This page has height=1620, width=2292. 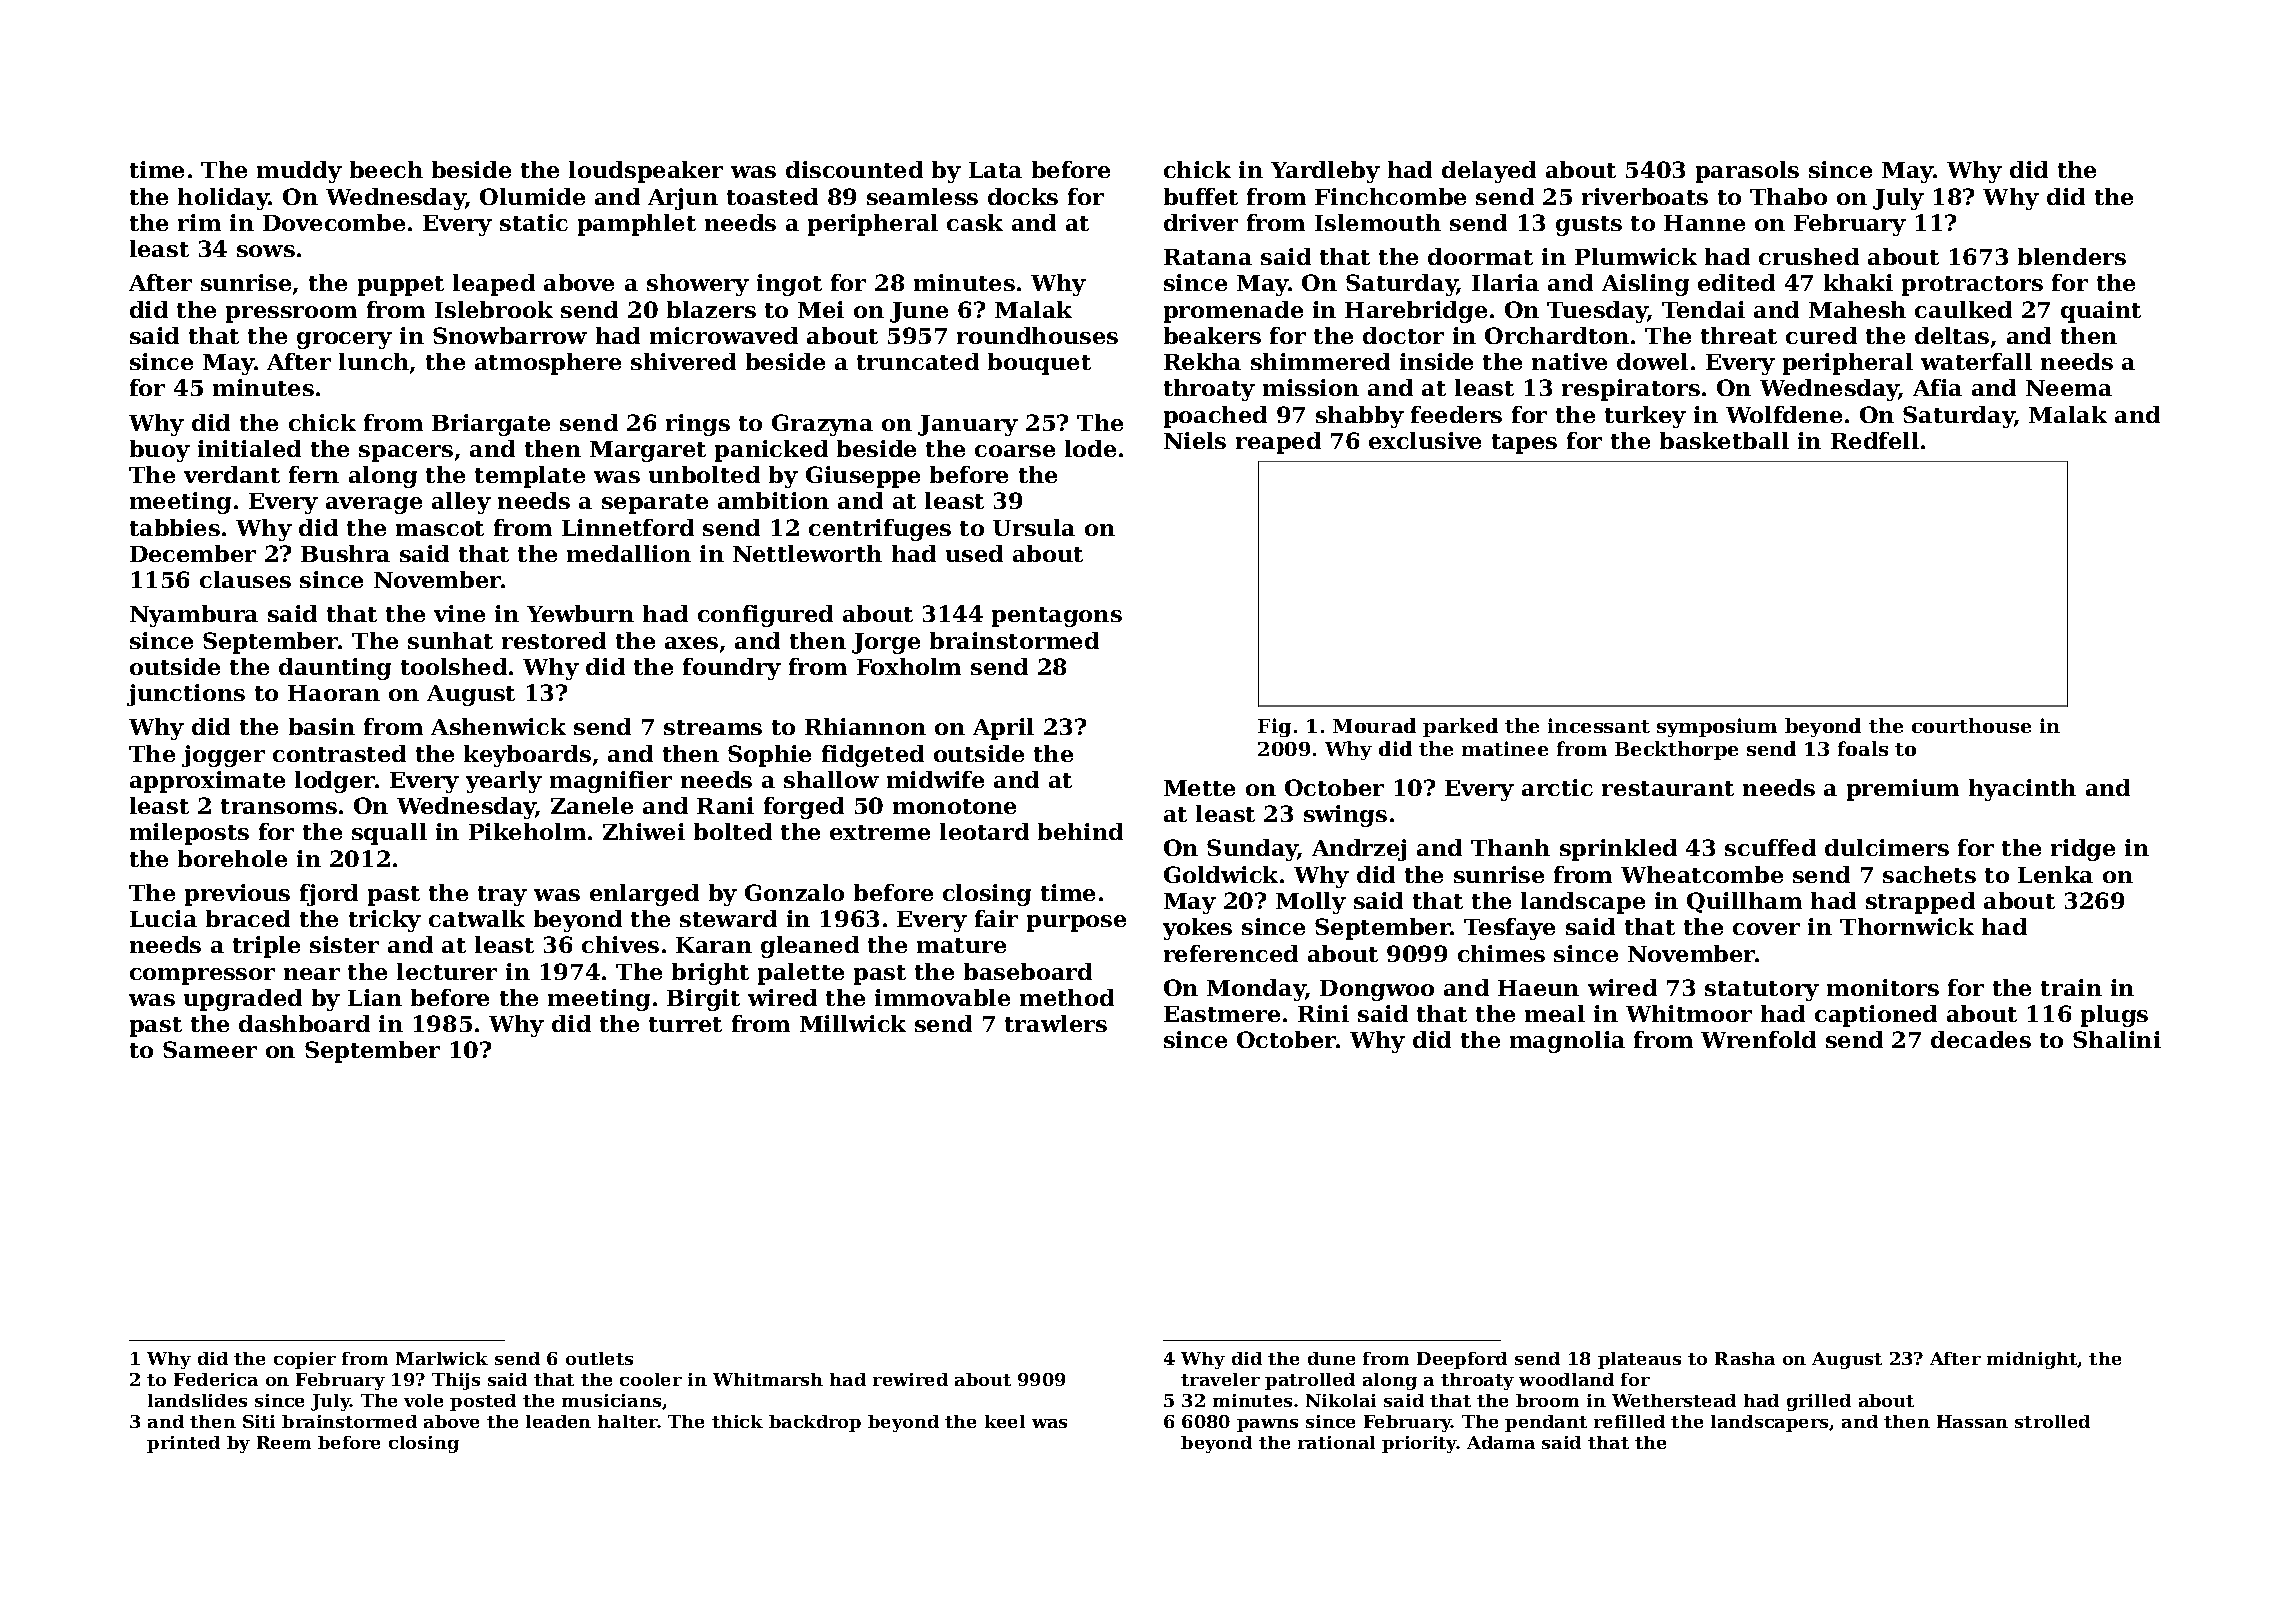 I want to click on daunting, so click(x=335, y=669).
